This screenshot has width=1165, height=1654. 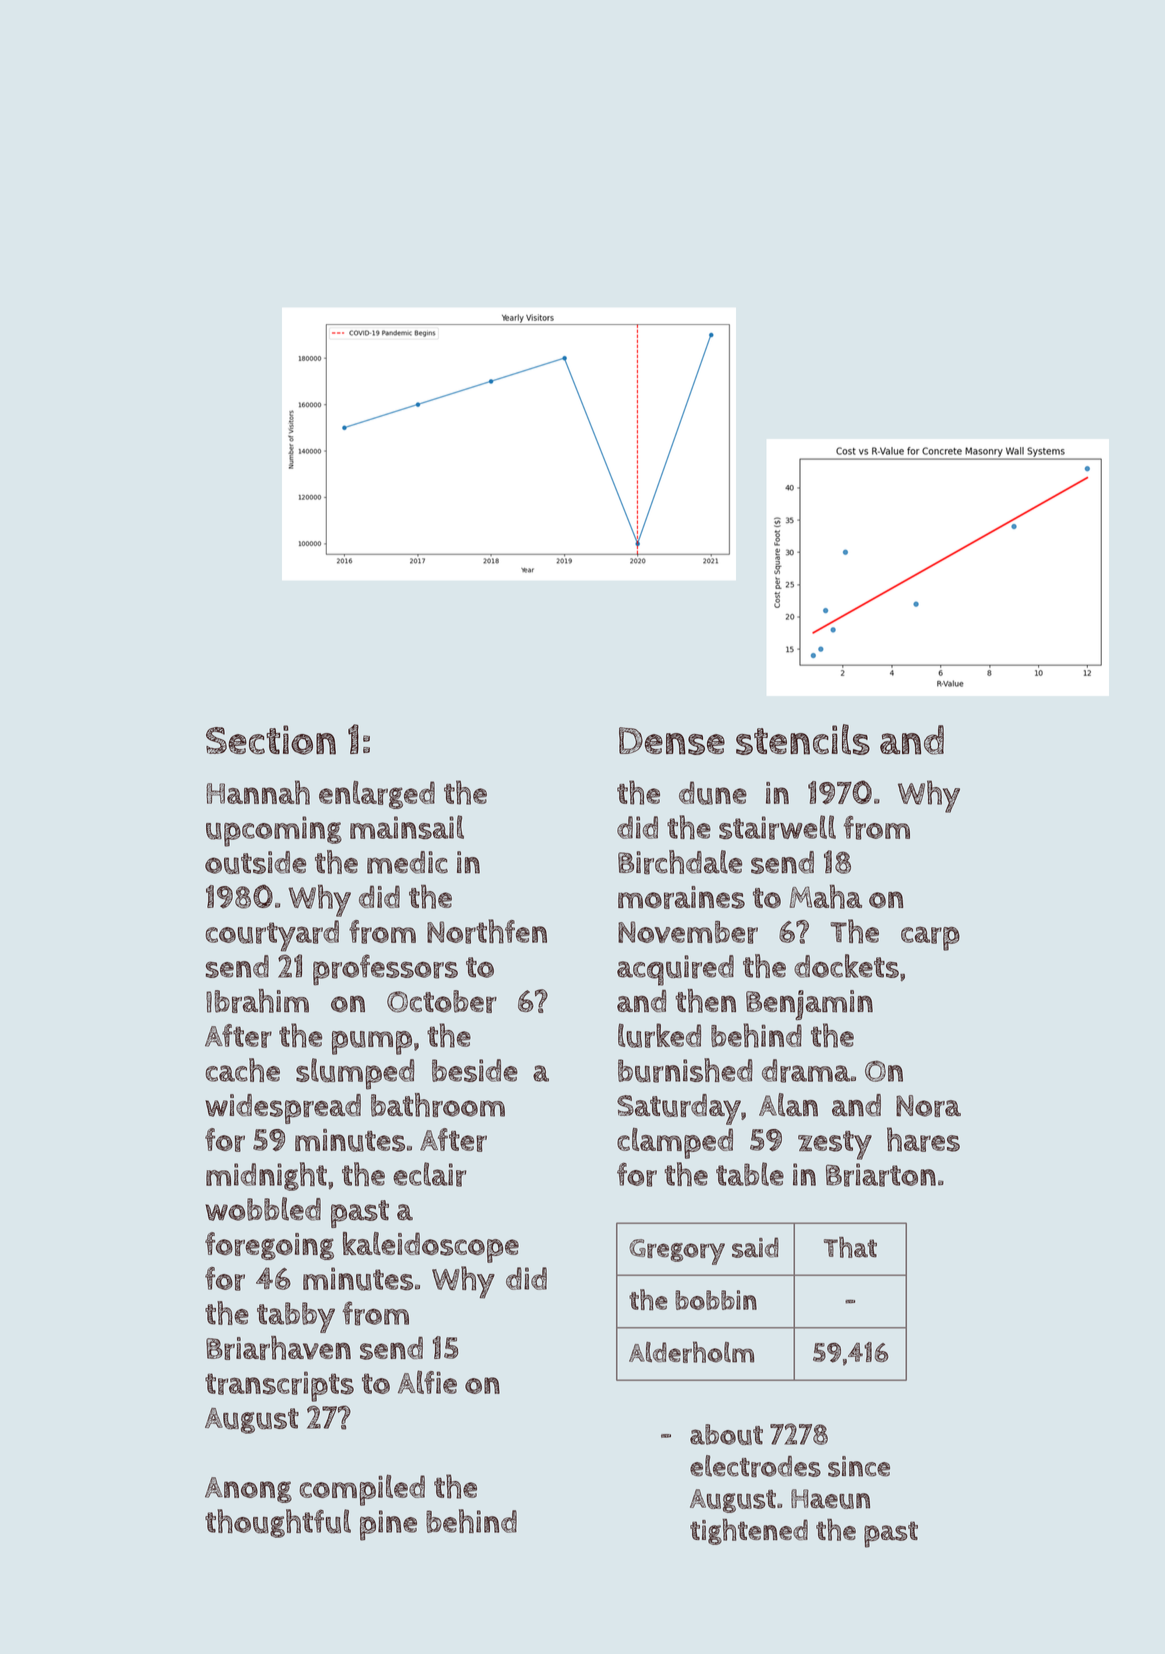 I want to click on burnished, so click(x=685, y=1070).
